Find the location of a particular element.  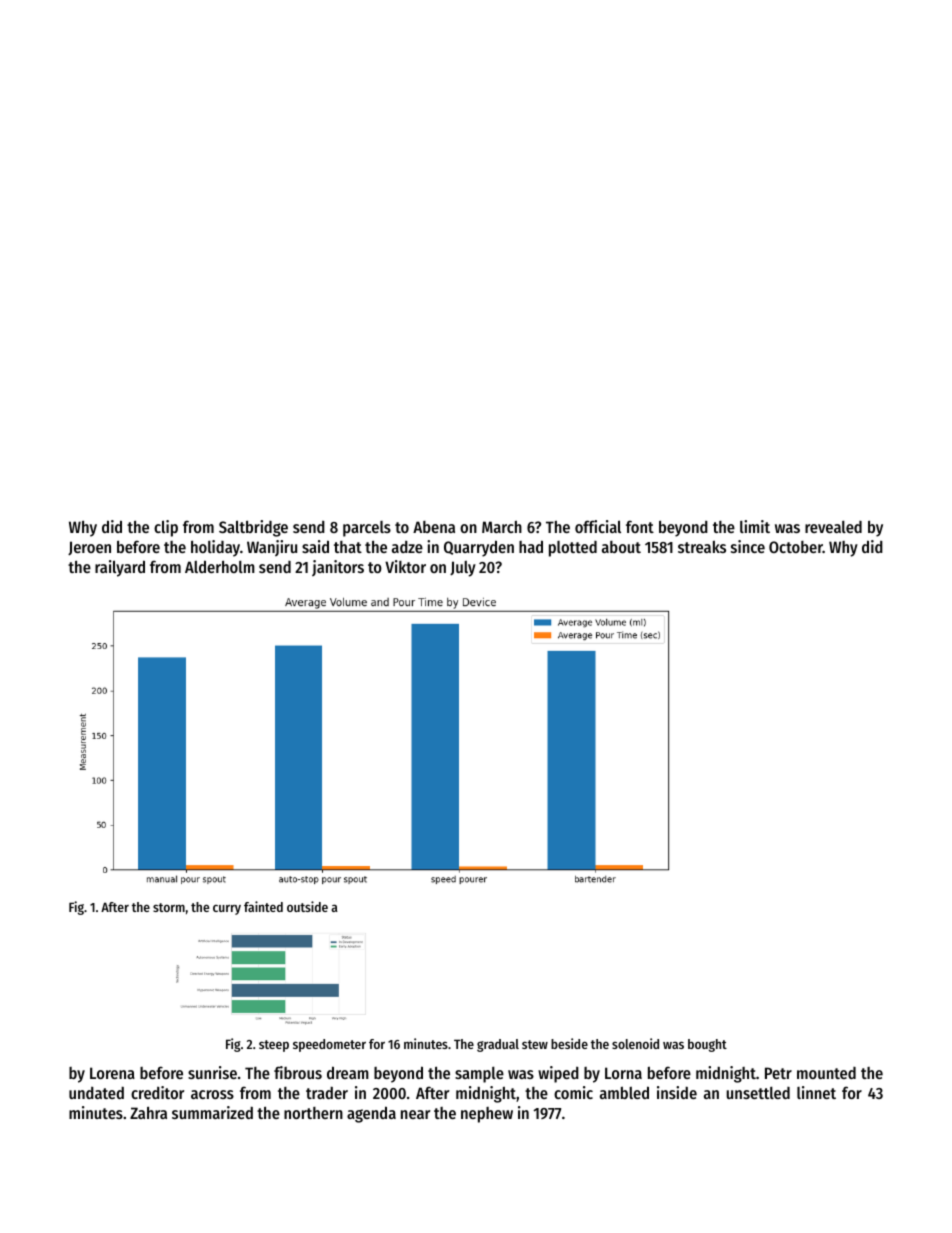

storm is located at coordinates (169, 907).
